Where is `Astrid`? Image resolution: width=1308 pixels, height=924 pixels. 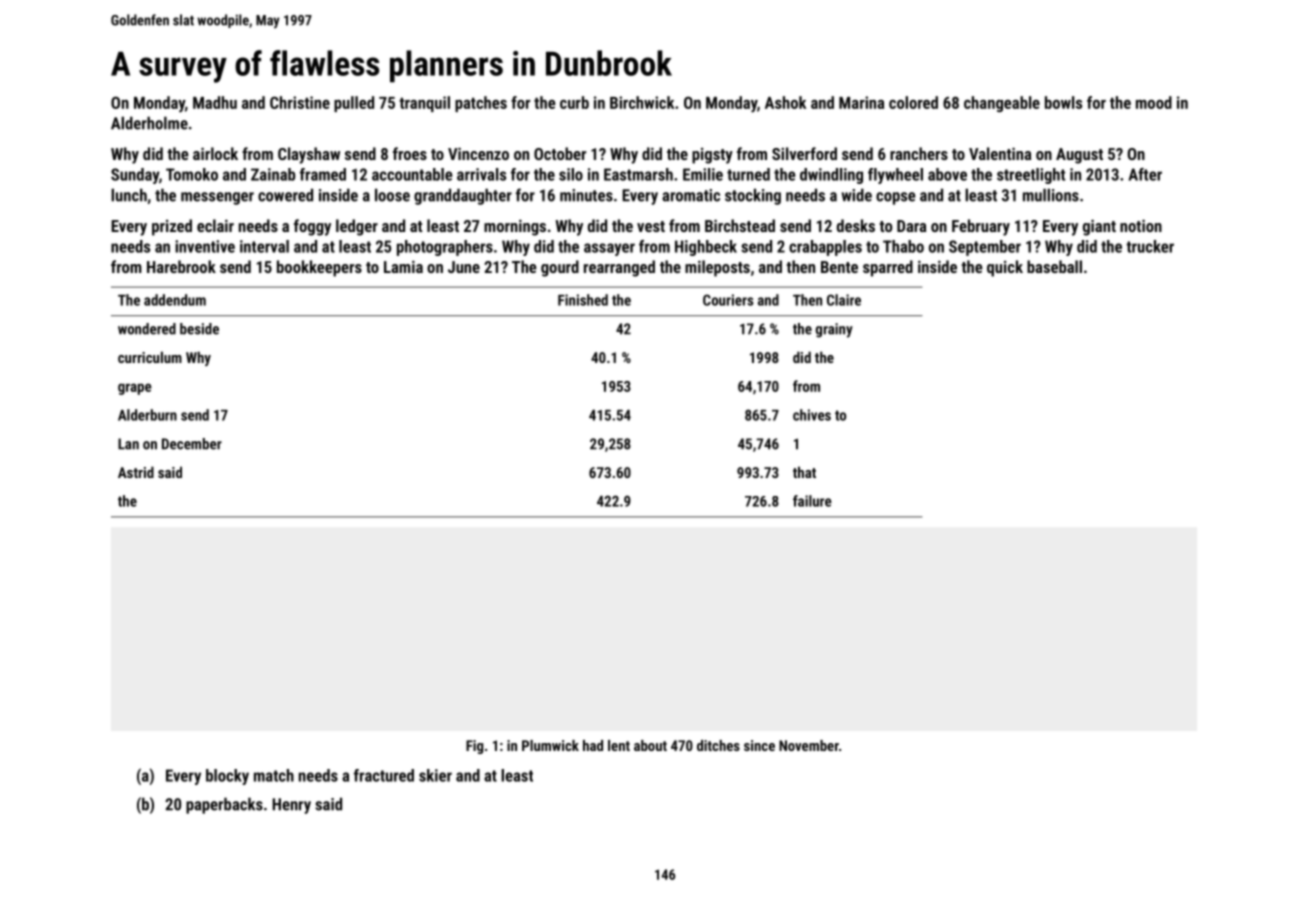
Astrid is located at coordinates (136, 472).
